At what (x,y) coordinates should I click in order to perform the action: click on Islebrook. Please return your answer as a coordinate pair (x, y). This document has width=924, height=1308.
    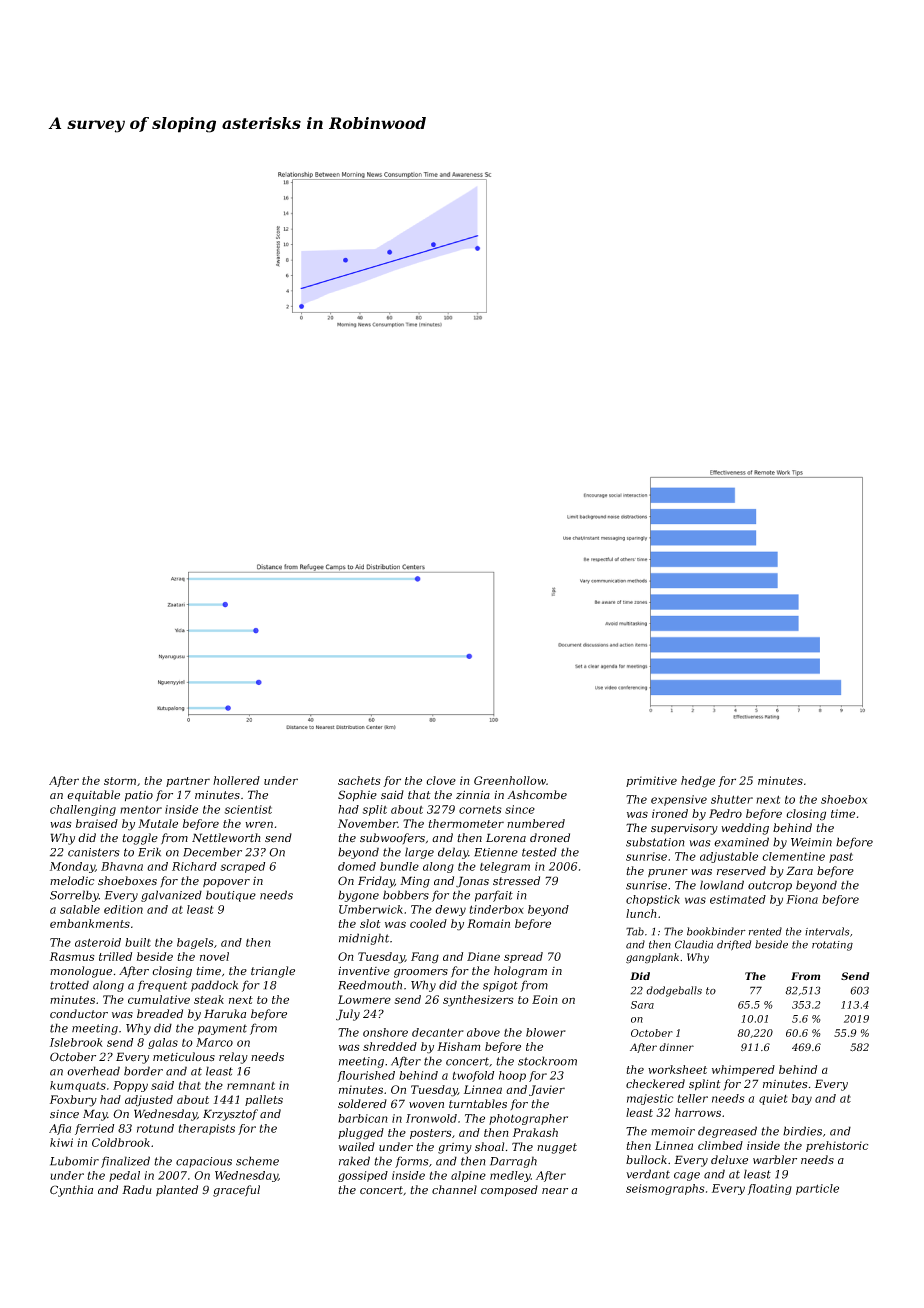
    Looking at the image, I should click on (76, 1042).
